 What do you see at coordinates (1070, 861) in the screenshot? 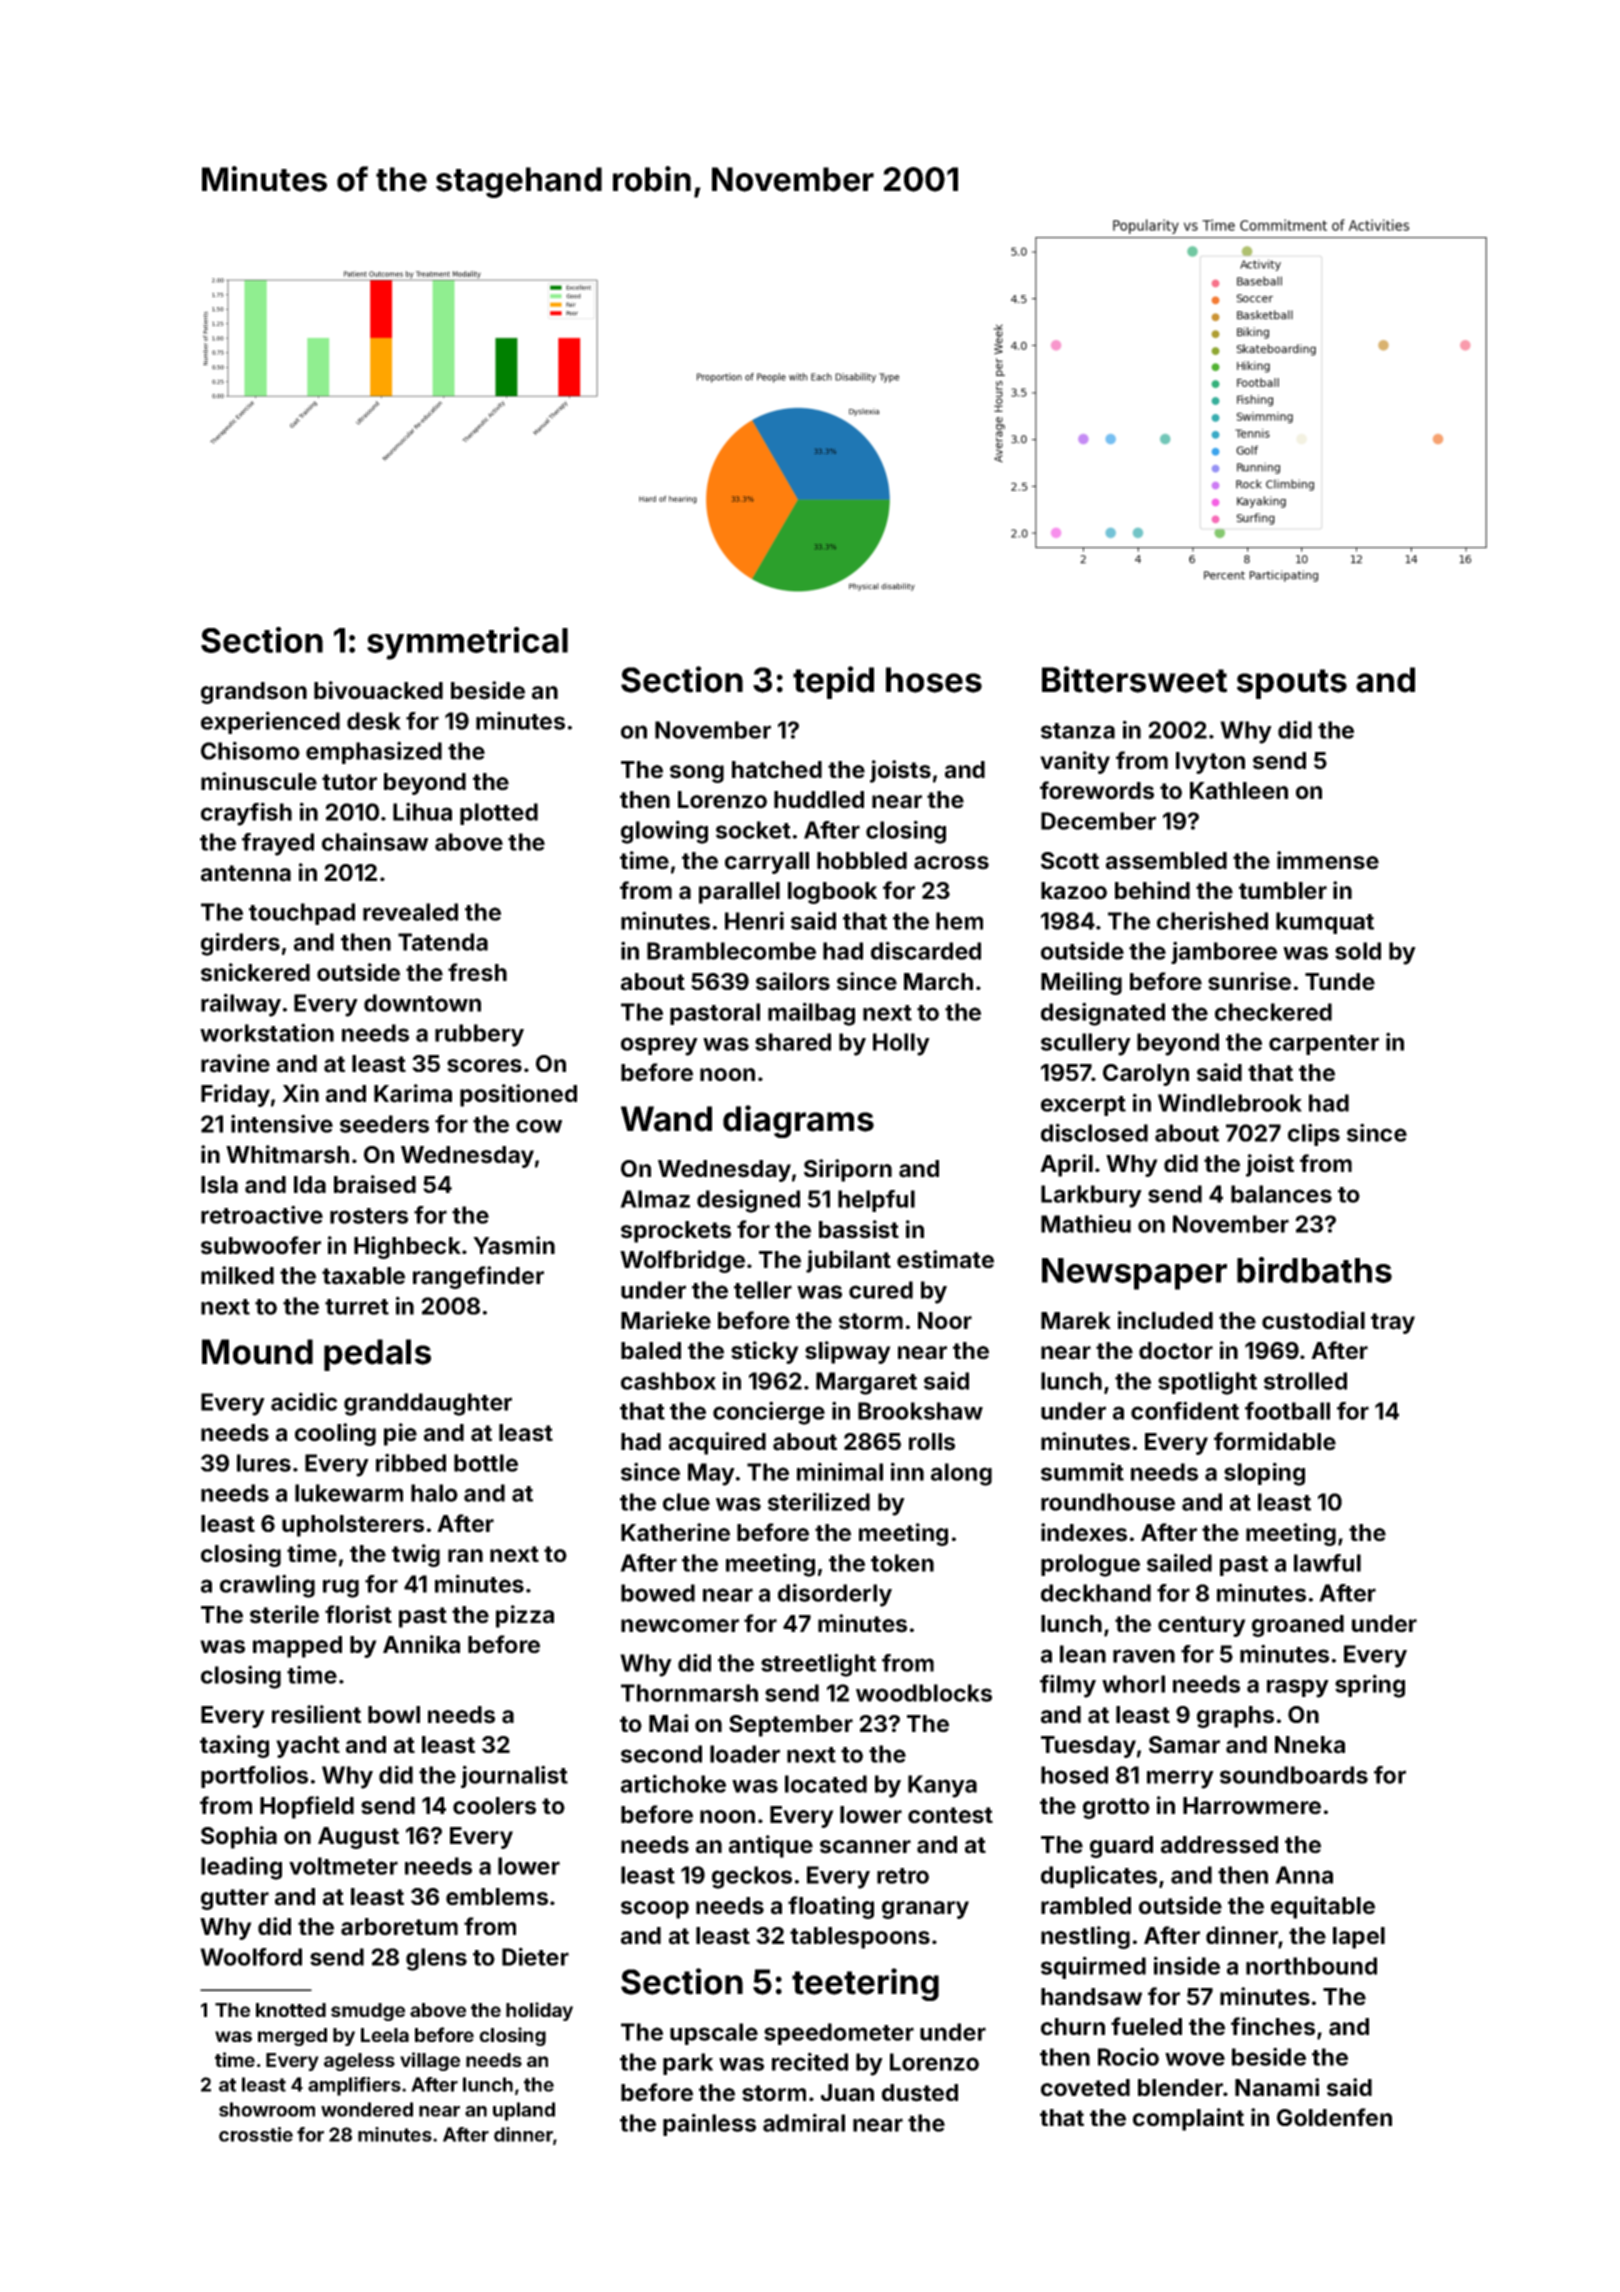
I see `Scott` at bounding box center [1070, 861].
